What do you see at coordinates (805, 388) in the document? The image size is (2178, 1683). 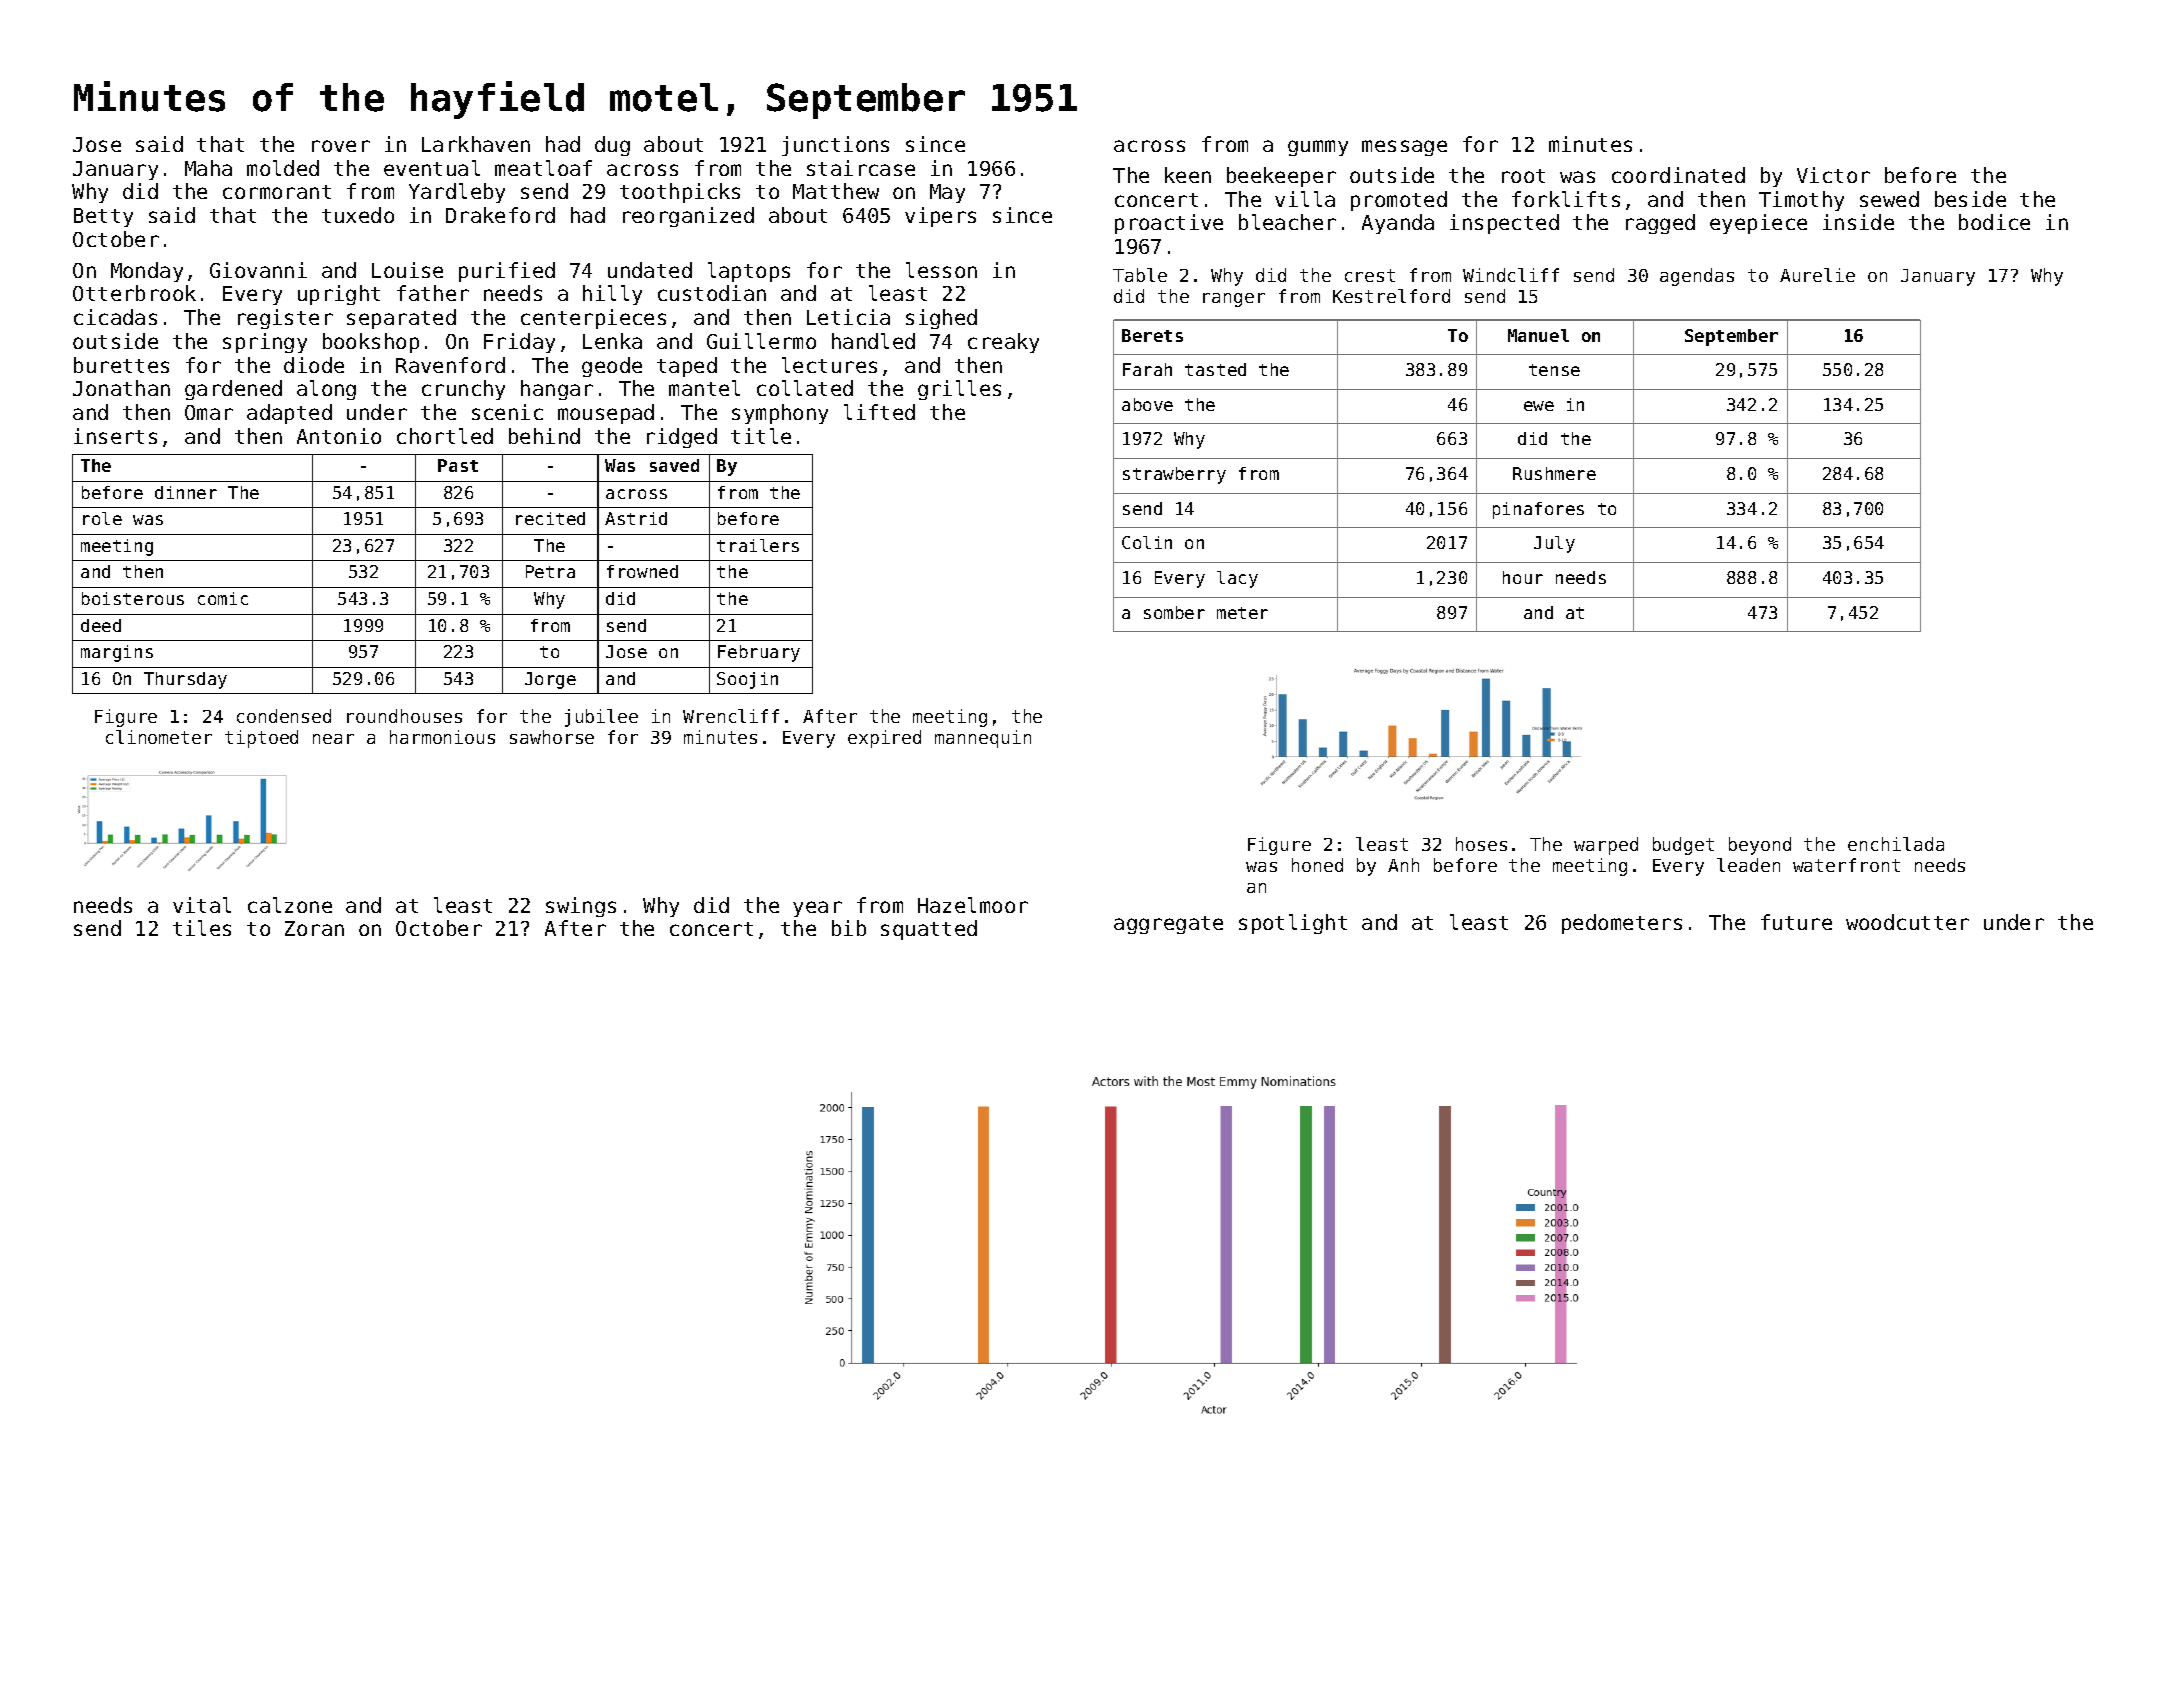 I see `collated` at bounding box center [805, 388].
